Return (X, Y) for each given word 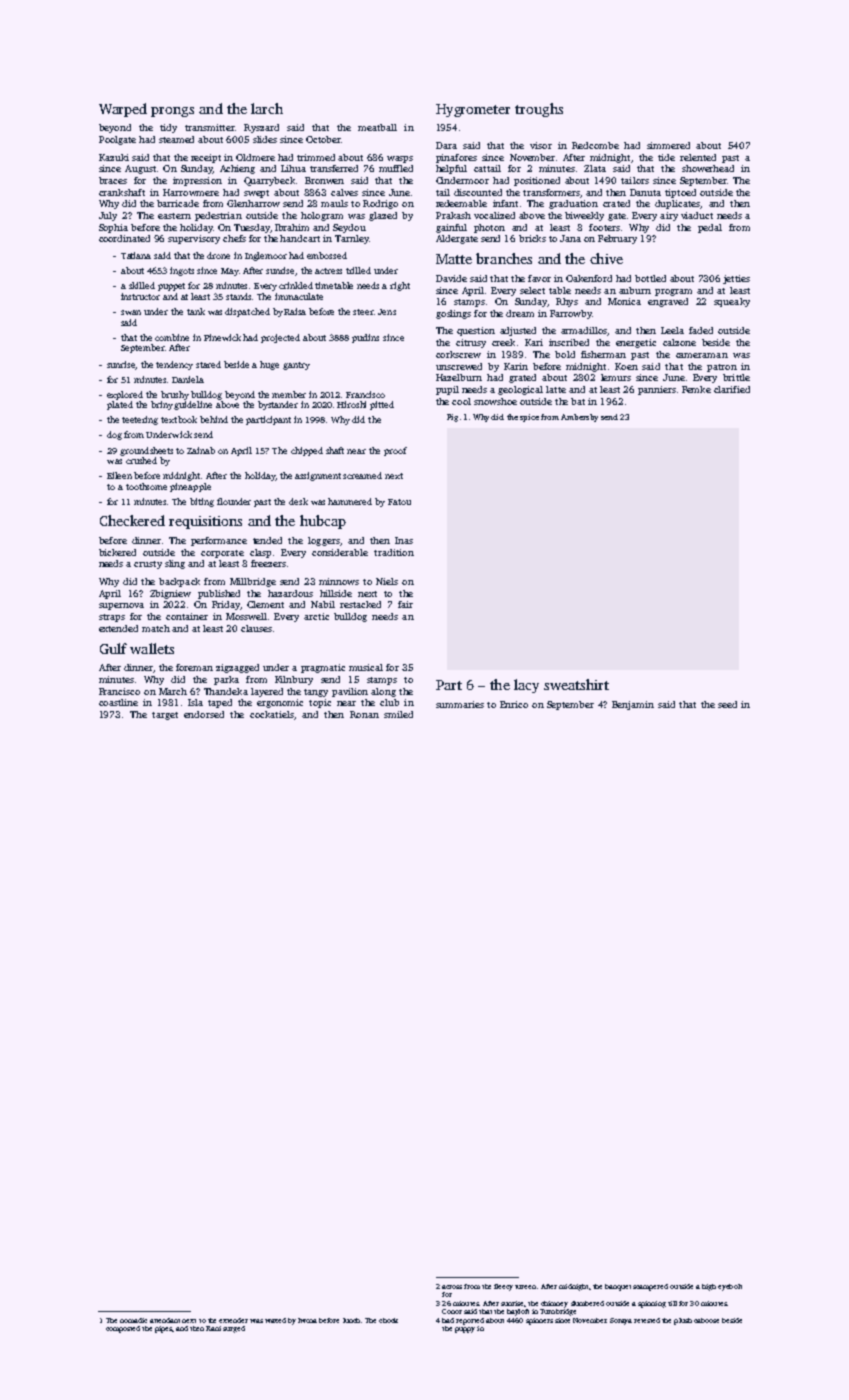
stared (208, 364)
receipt (206, 158)
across (452, 1287)
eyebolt (730, 1287)
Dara (446, 145)
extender (233, 1320)
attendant (165, 1320)
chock (388, 1320)
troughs (539, 110)
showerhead (708, 168)
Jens (387, 312)
